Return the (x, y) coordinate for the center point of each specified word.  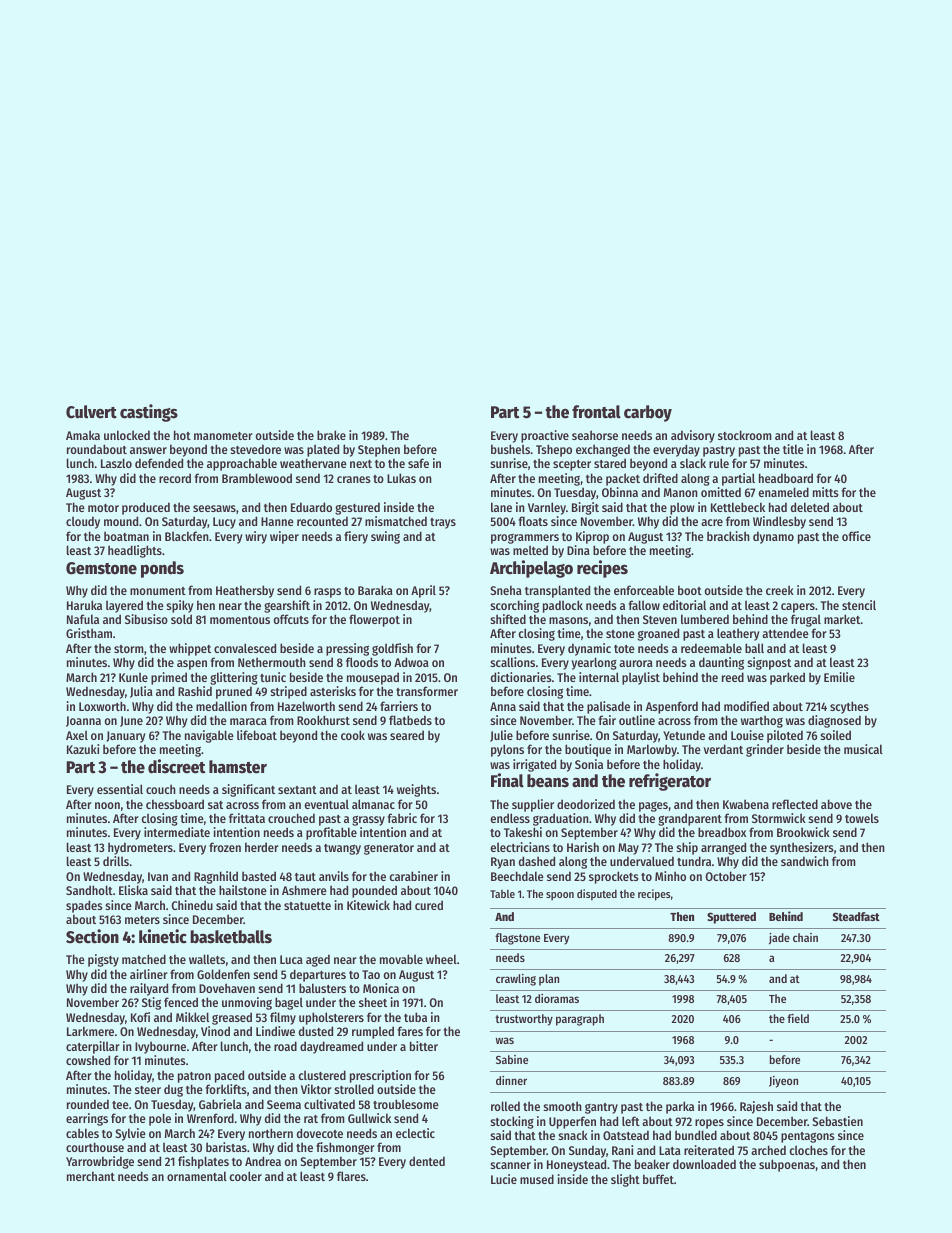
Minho (670, 876)
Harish (583, 847)
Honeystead (576, 1165)
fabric (402, 818)
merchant (91, 1176)
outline (637, 720)
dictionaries (521, 677)
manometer (223, 436)
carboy (648, 413)
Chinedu (192, 905)
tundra (694, 861)
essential (120, 789)
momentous (240, 620)
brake (331, 435)
